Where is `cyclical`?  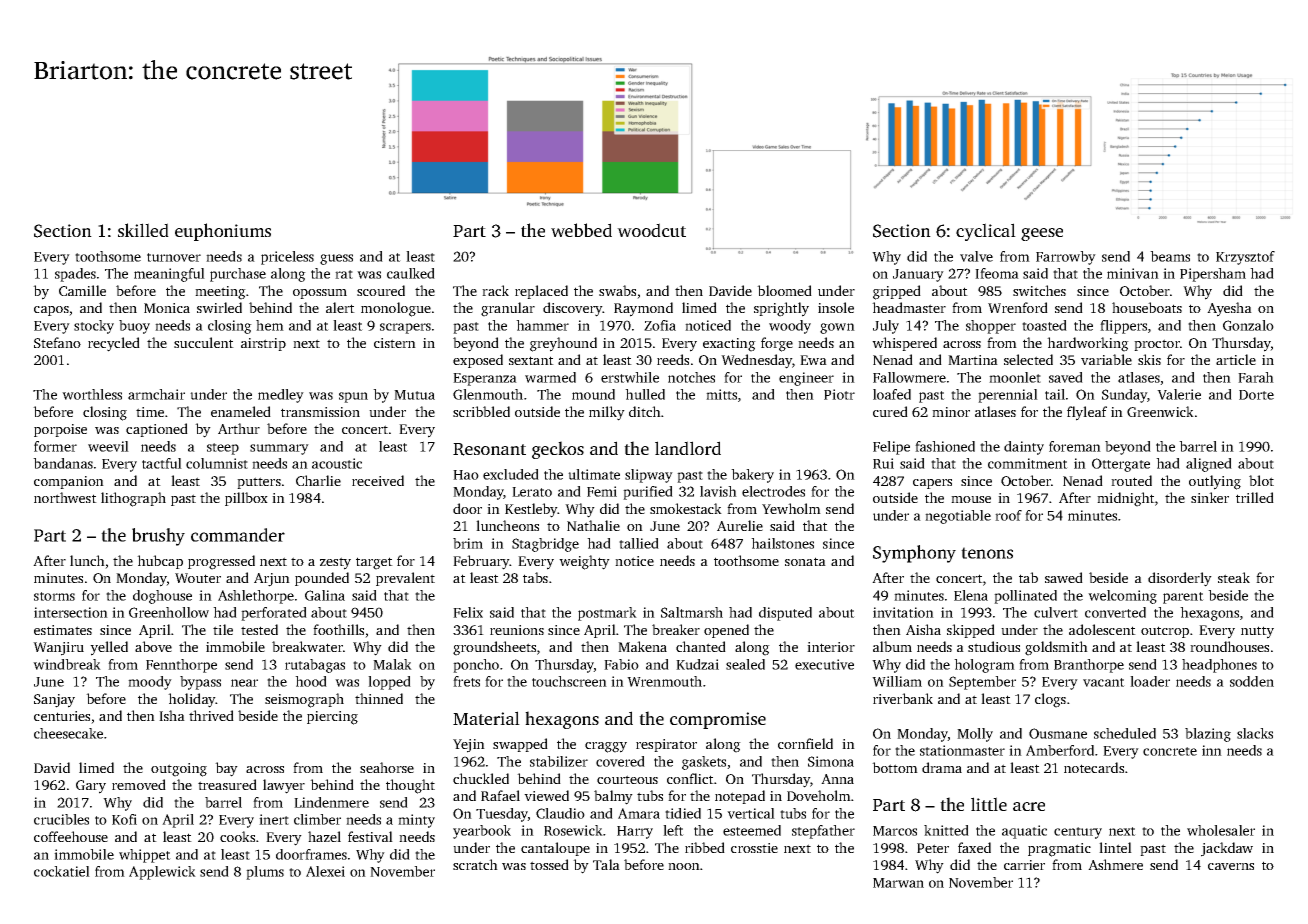
cyclical is located at coordinates (986, 232).
